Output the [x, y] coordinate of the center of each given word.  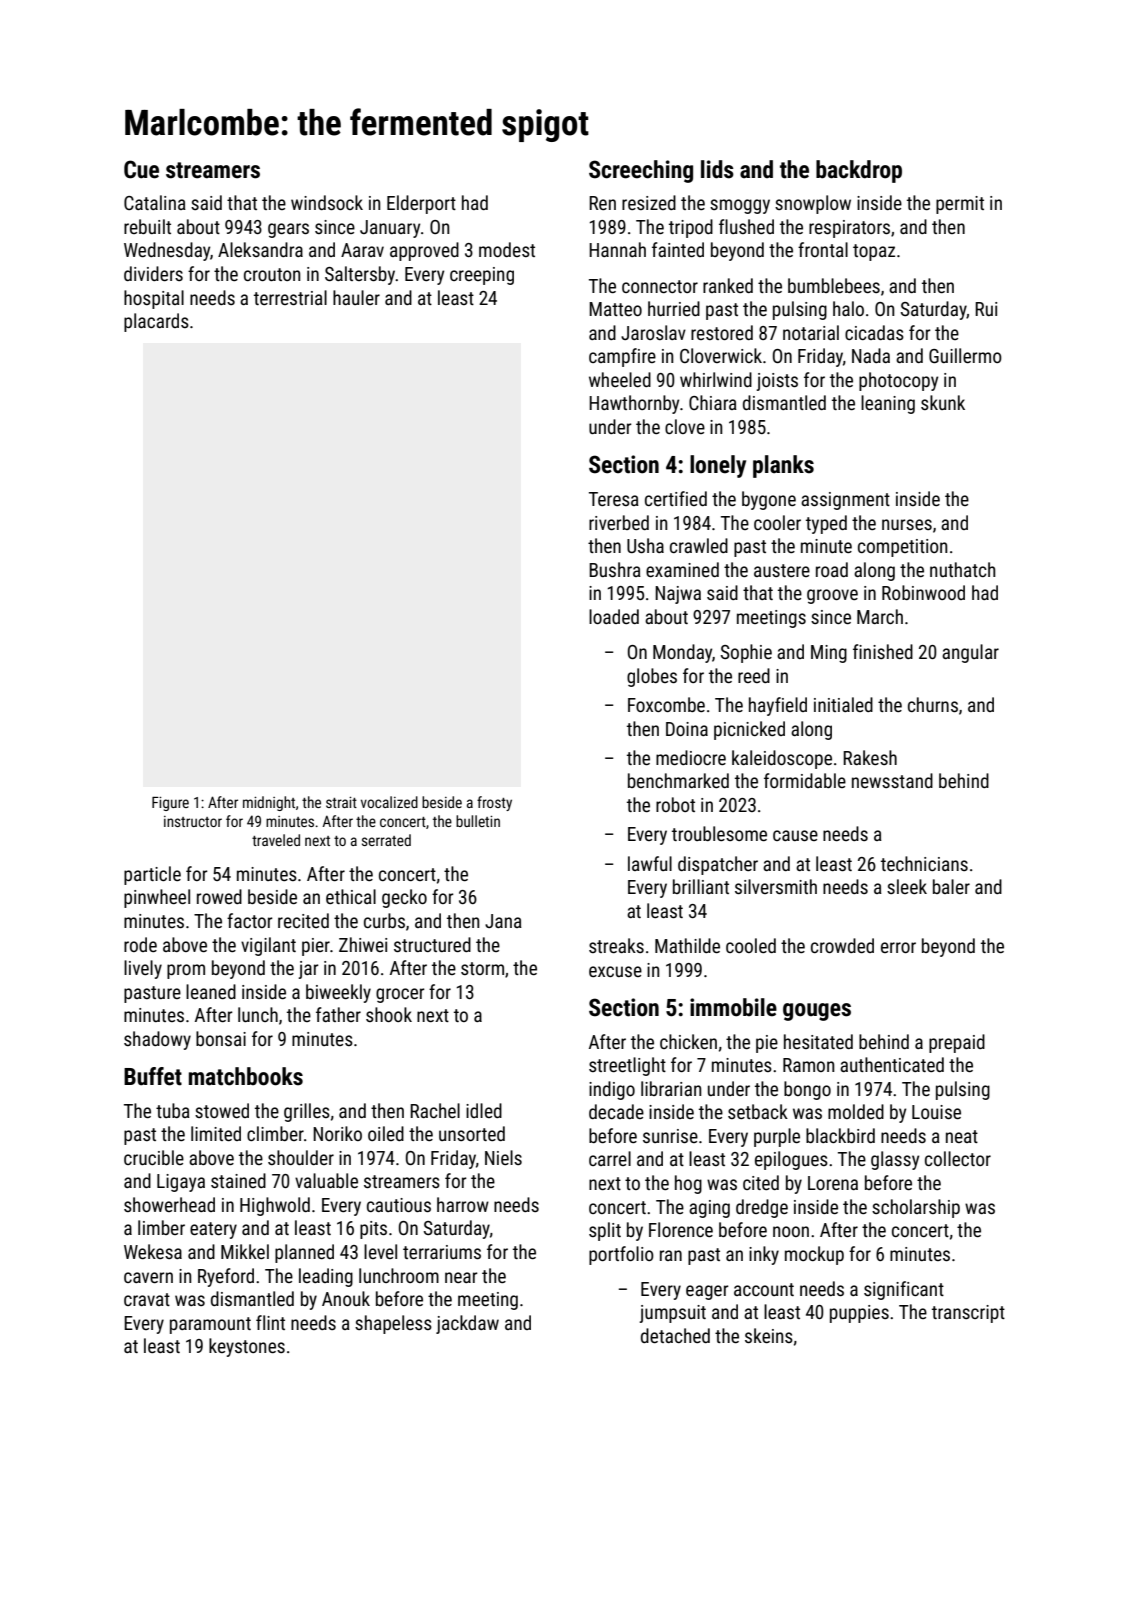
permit [960, 205]
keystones [247, 1347]
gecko [404, 898]
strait [341, 802]
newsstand [892, 780]
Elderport [421, 204]
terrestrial [290, 297]
